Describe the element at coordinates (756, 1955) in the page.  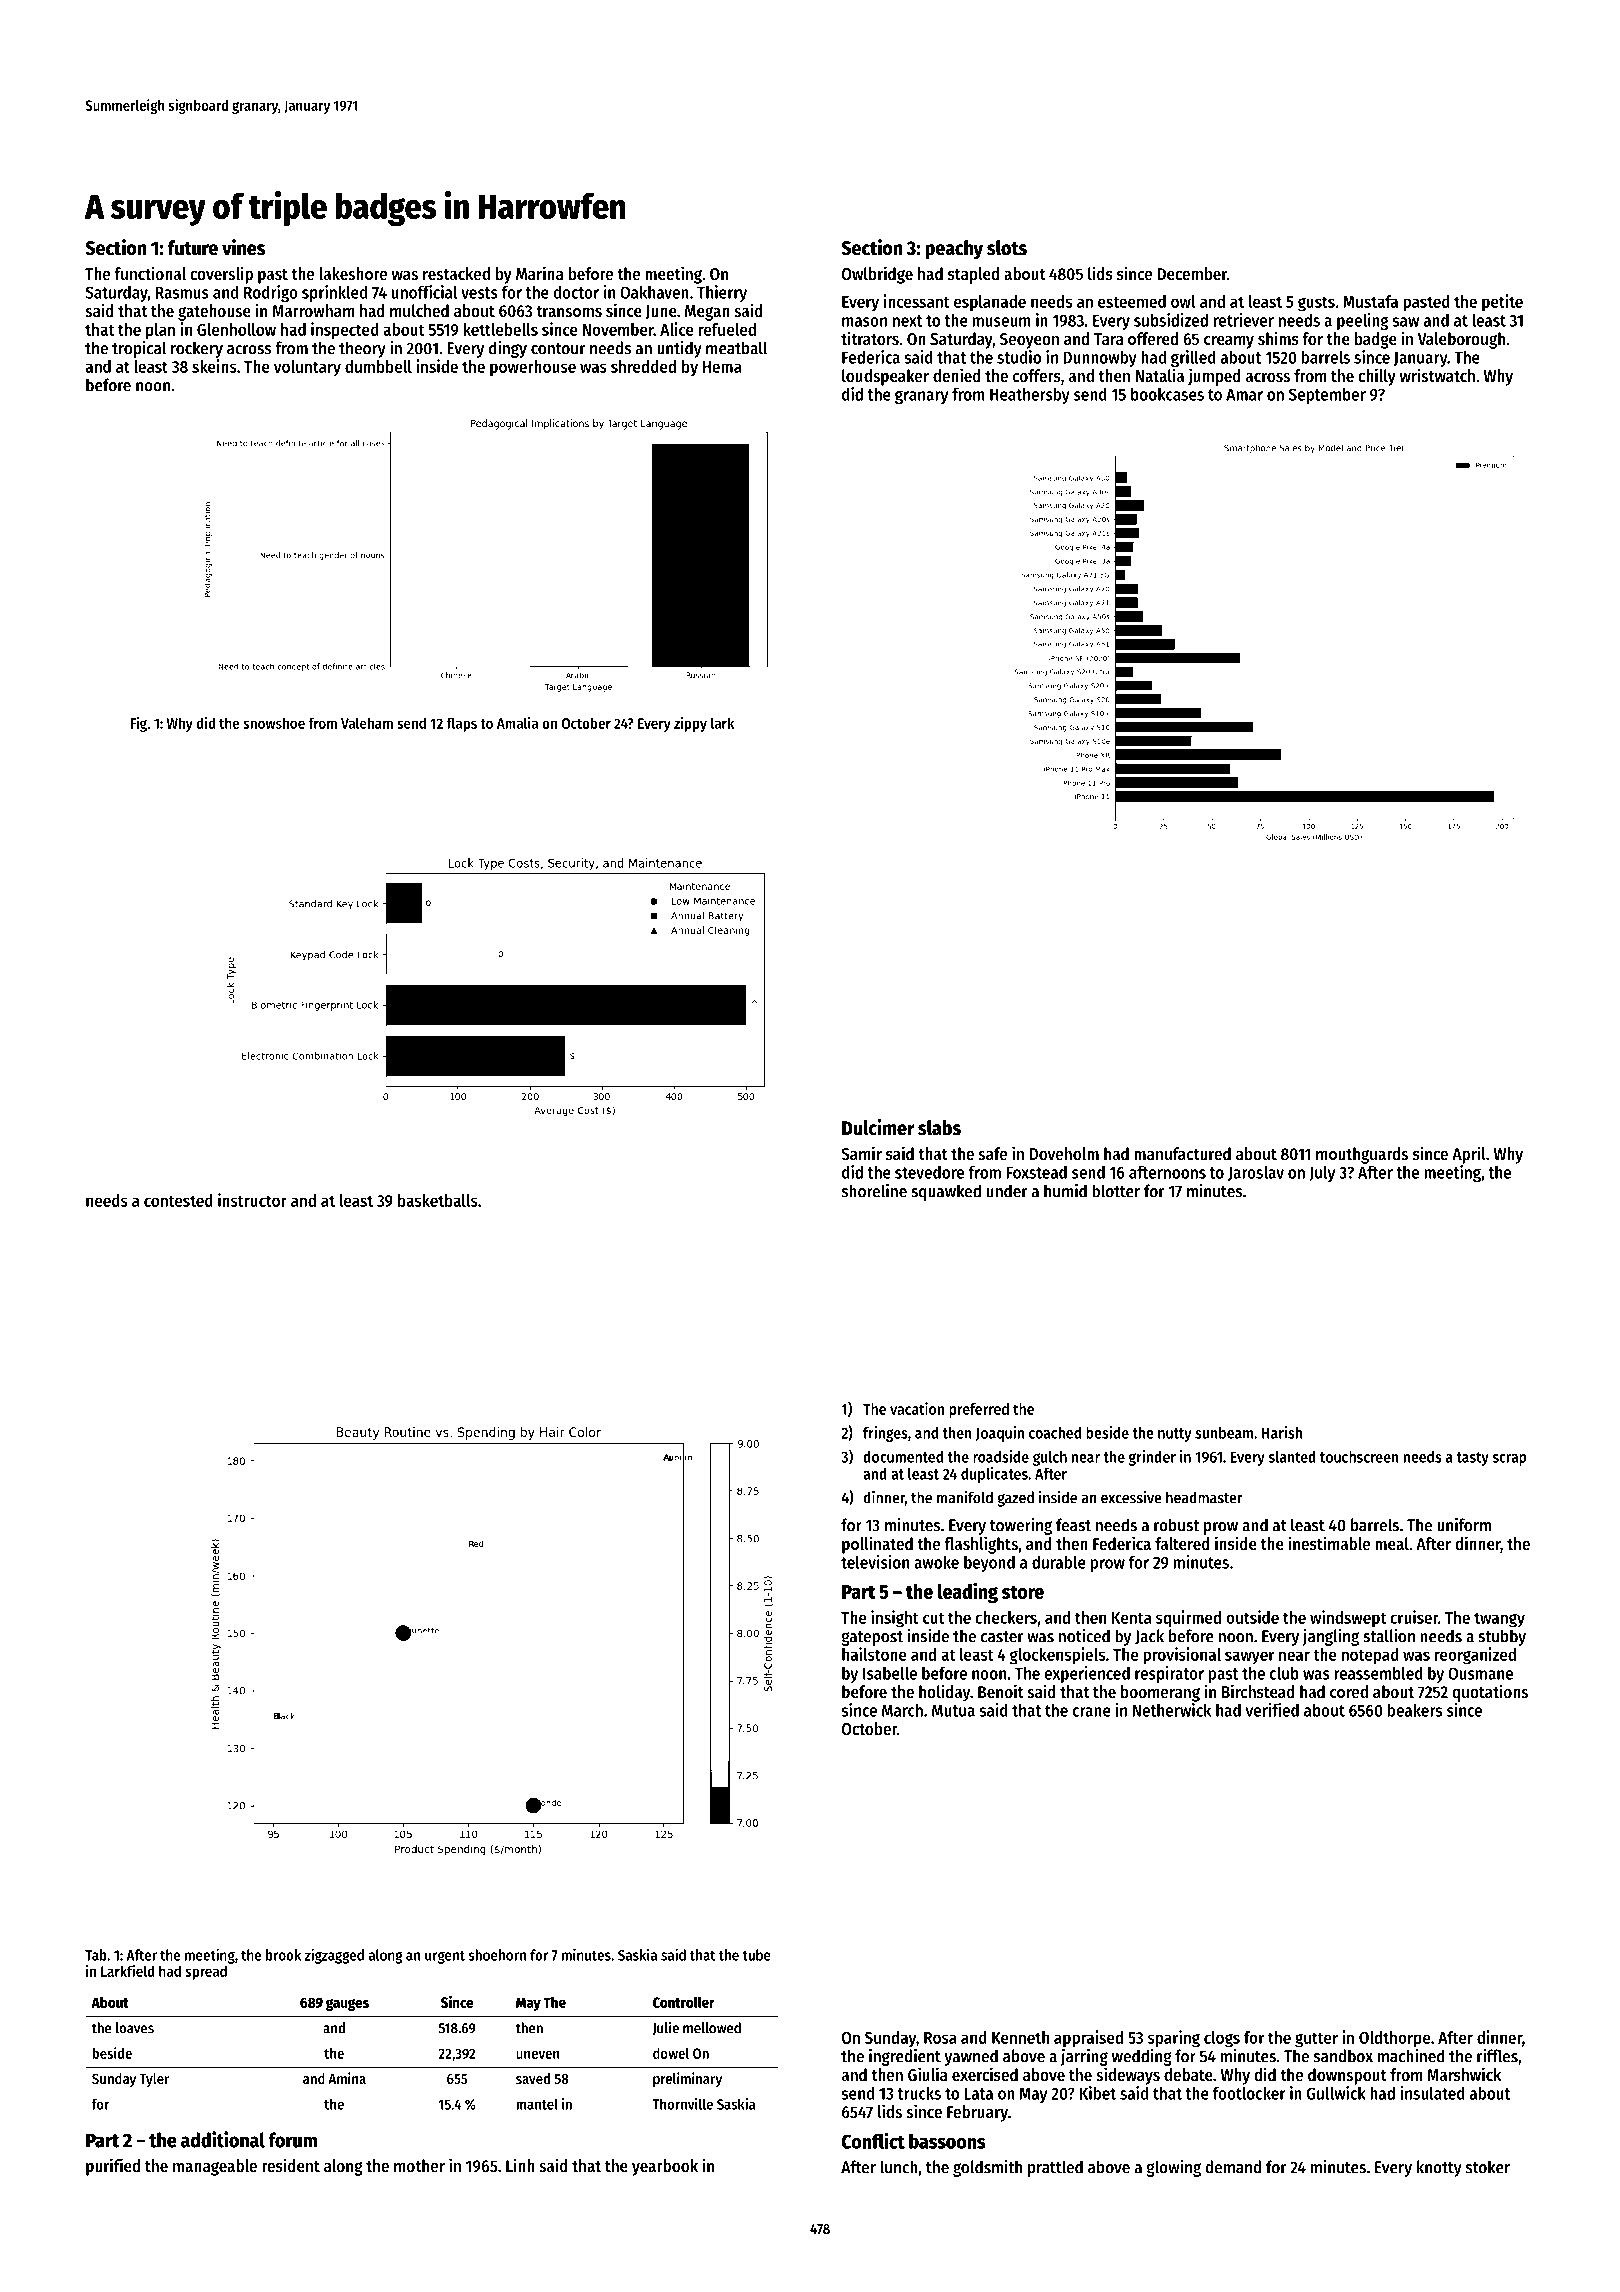
I see `tube` at that location.
